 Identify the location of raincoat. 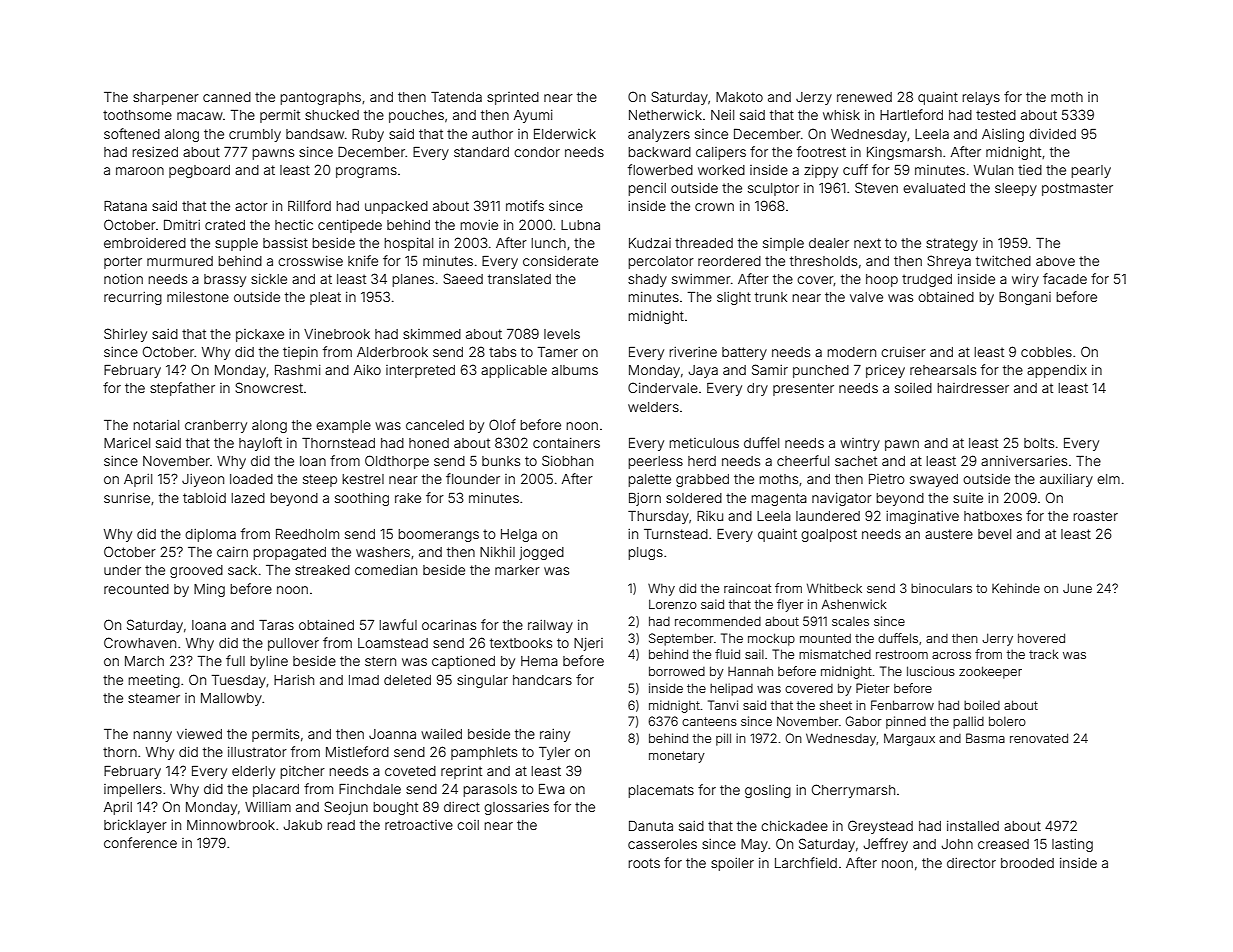
(747, 588).
